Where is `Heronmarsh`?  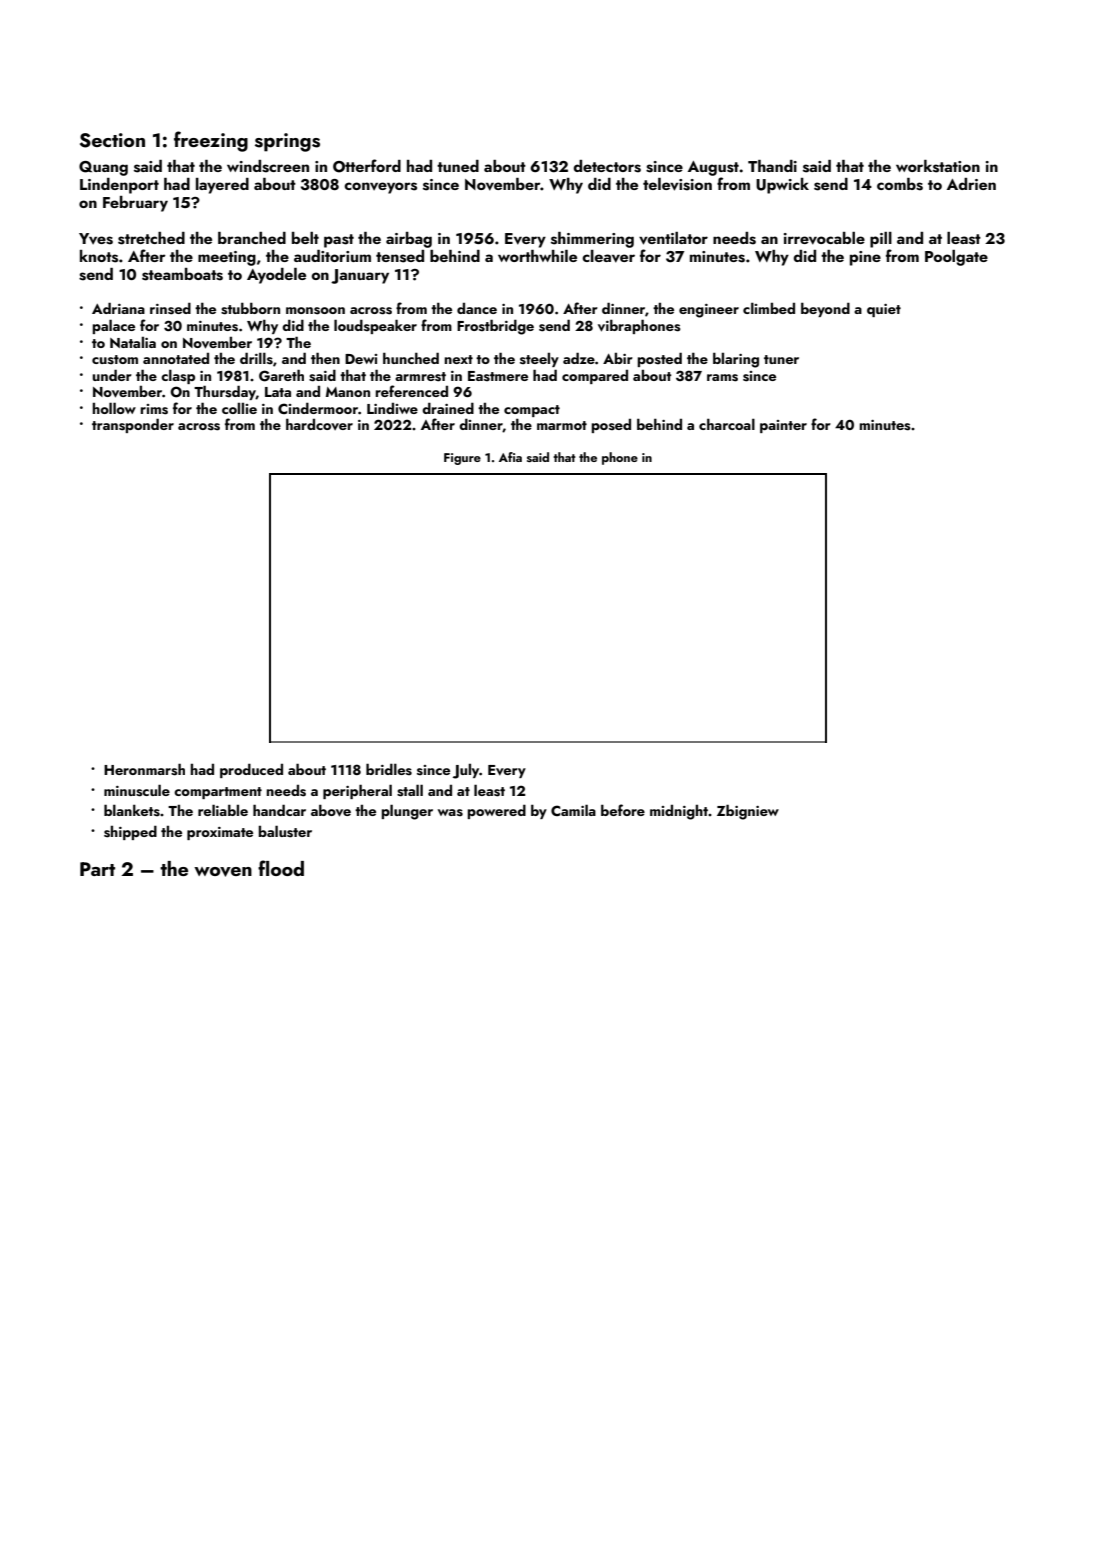
Heronmarsh is located at coordinates (144, 769).
